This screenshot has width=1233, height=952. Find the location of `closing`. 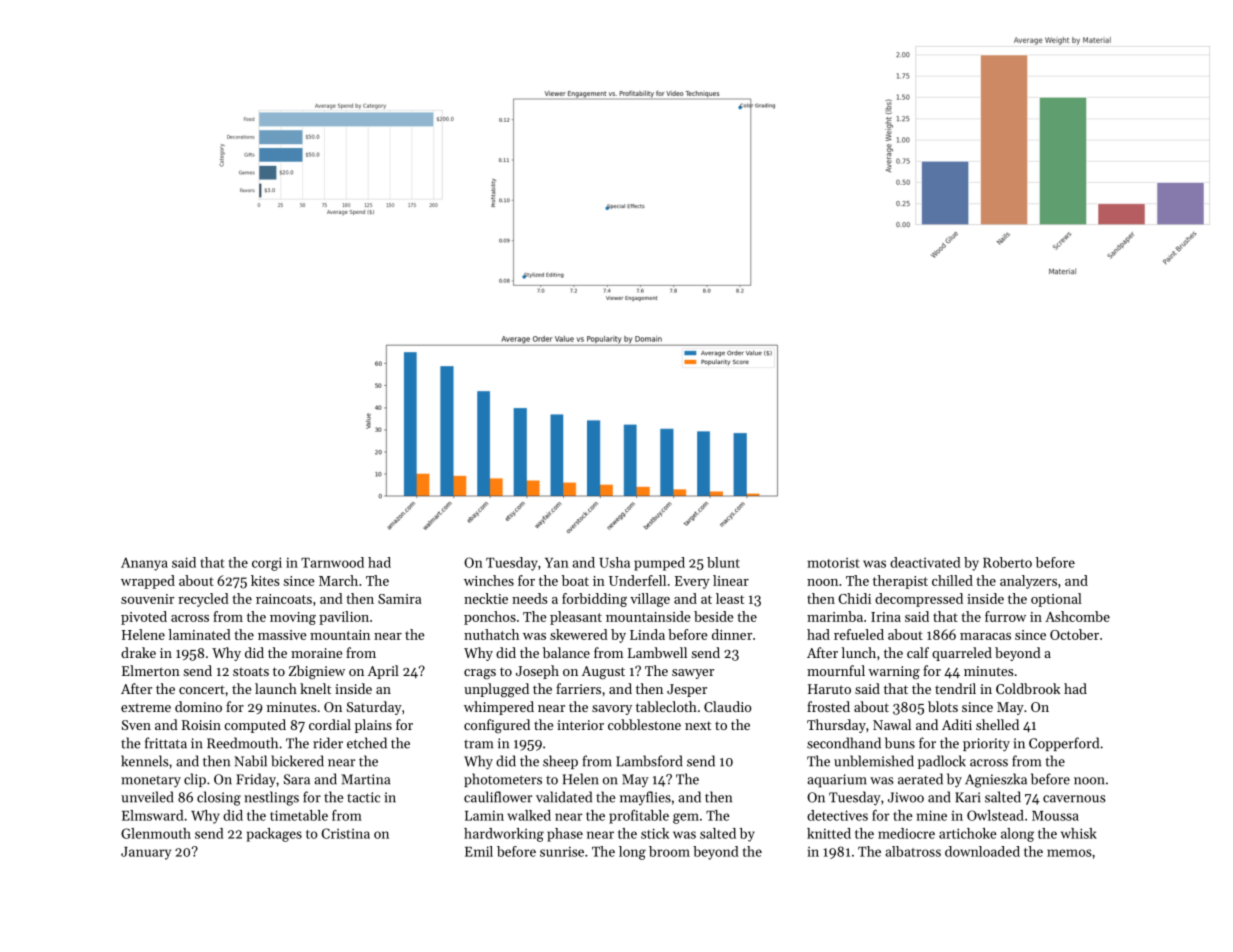

closing is located at coordinates (219, 798).
